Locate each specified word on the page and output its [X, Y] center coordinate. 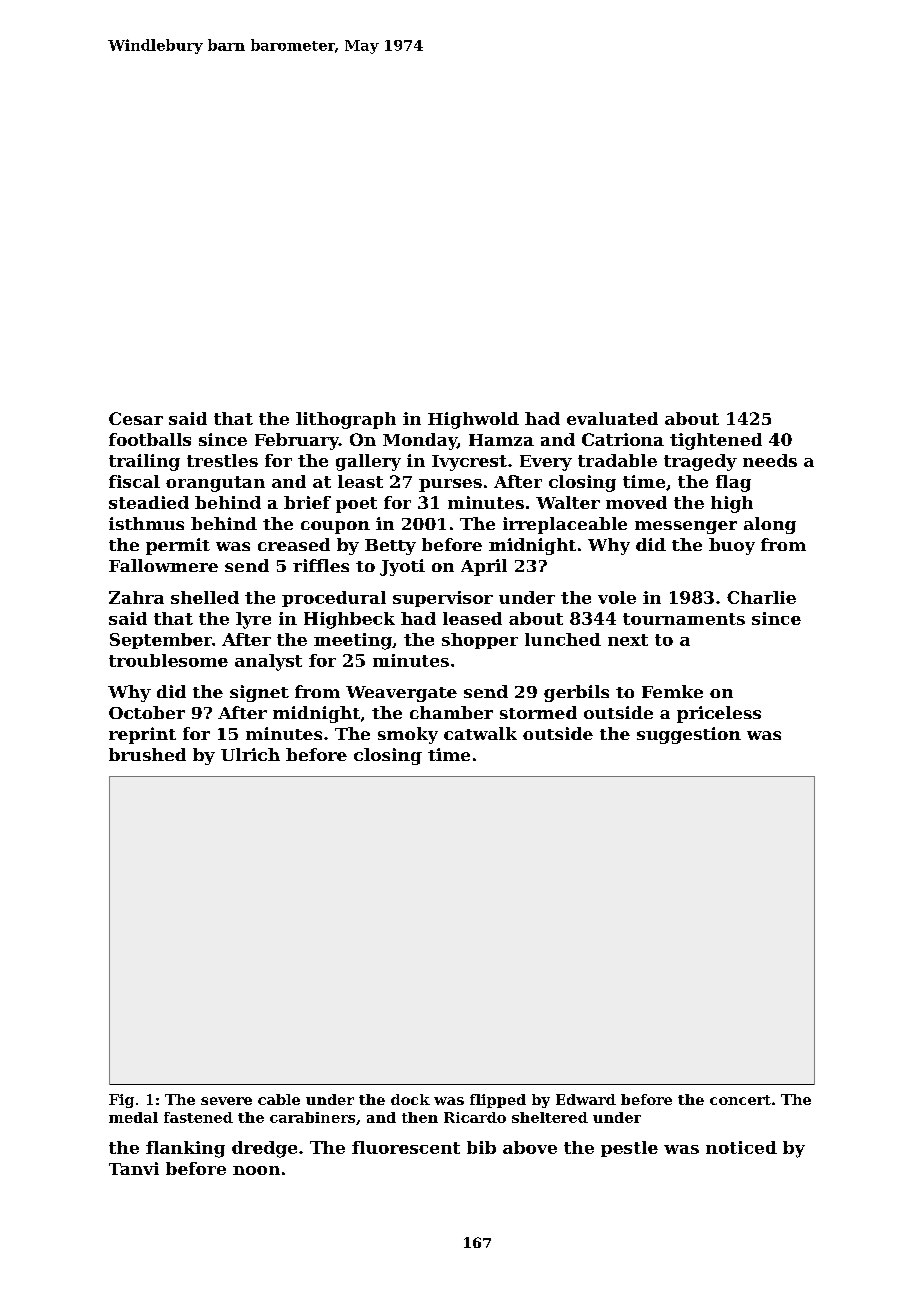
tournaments [684, 619]
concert [740, 1100]
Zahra [136, 597]
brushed [147, 754]
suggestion [689, 735]
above [530, 1147]
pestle [629, 1149]
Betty [390, 547]
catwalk [480, 733]
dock [410, 1099]
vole [617, 597]
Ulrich [250, 754]
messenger [686, 527]
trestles [222, 460]
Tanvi [134, 1168]
